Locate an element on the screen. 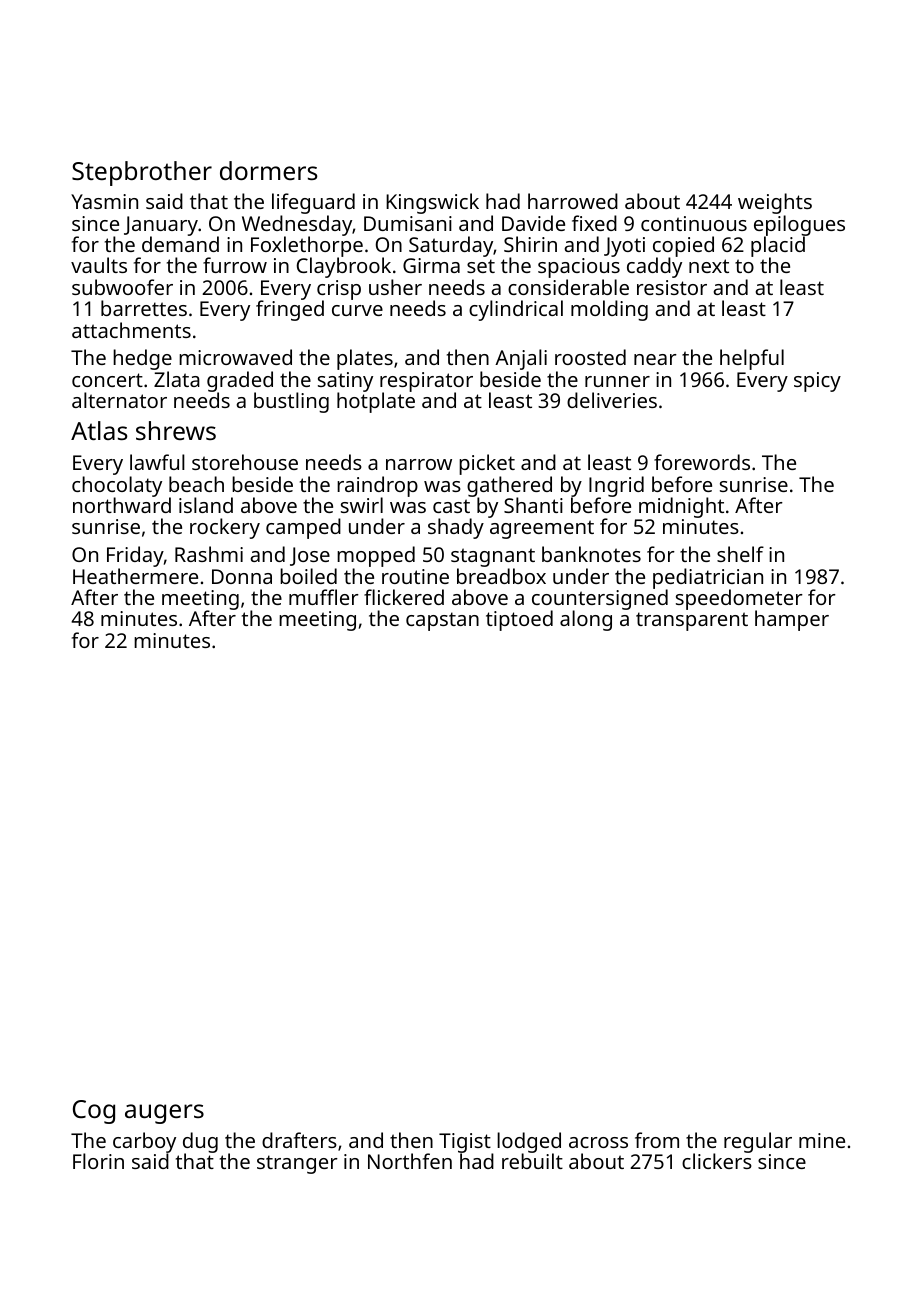 The width and height of the screenshot is (924, 1311). transparent is located at coordinates (692, 621).
